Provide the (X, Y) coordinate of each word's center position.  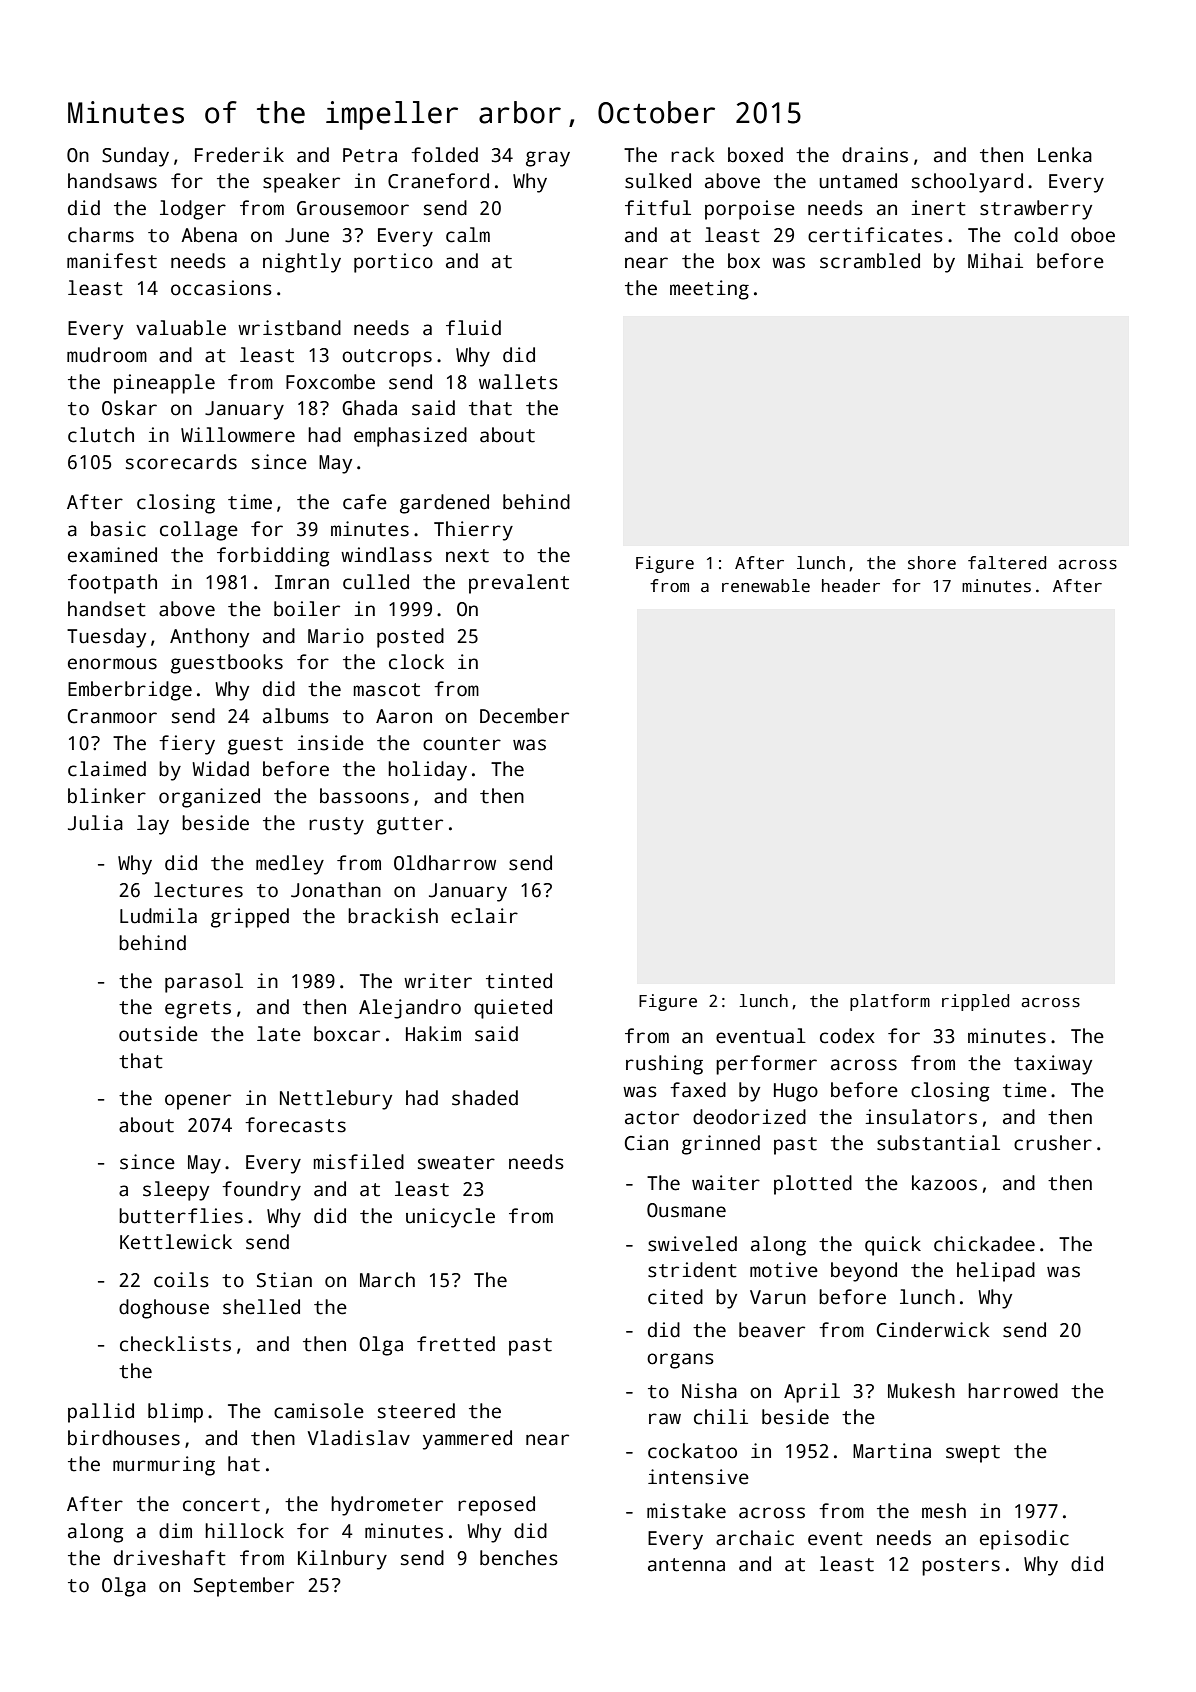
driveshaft (170, 1558)
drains (875, 155)
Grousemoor (353, 208)
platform (890, 1002)
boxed (755, 155)
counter (462, 744)
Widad (220, 769)
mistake (686, 1511)
